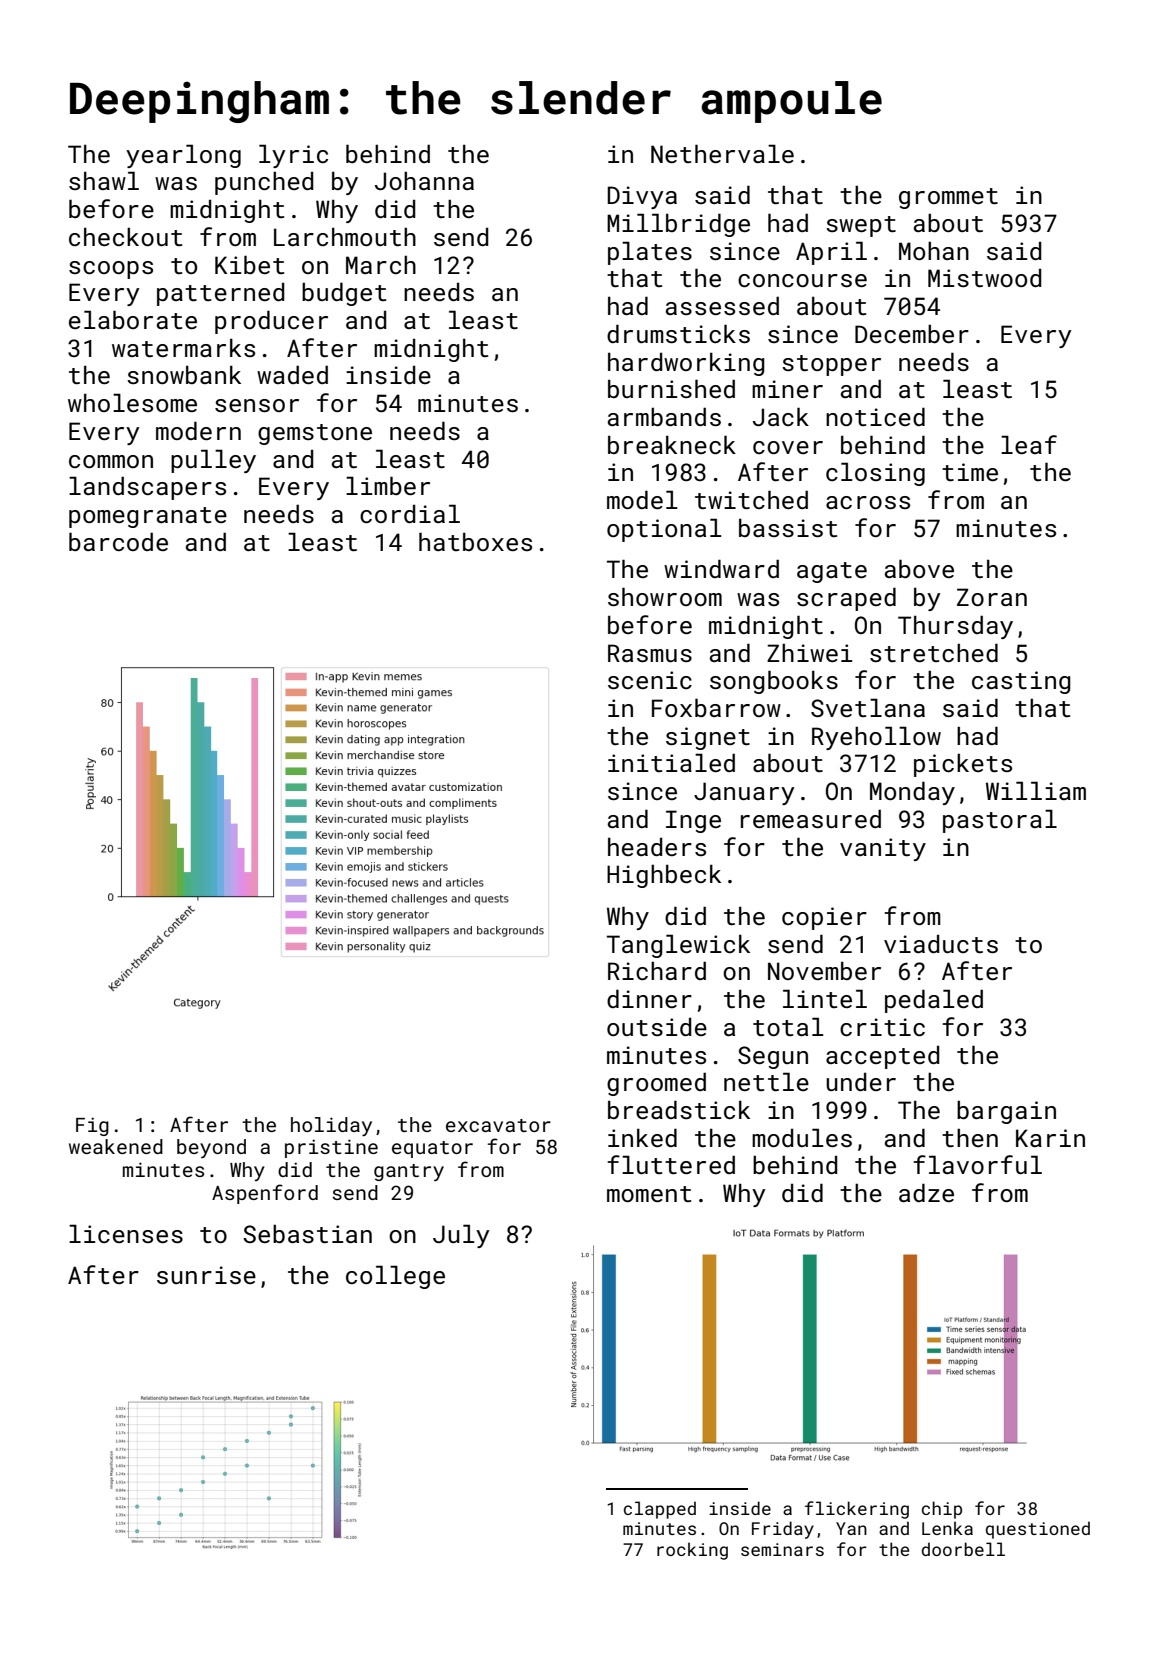  What do you see at coordinates (104, 180) in the screenshot?
I see `shawl` at bounding box center [104, 180].
